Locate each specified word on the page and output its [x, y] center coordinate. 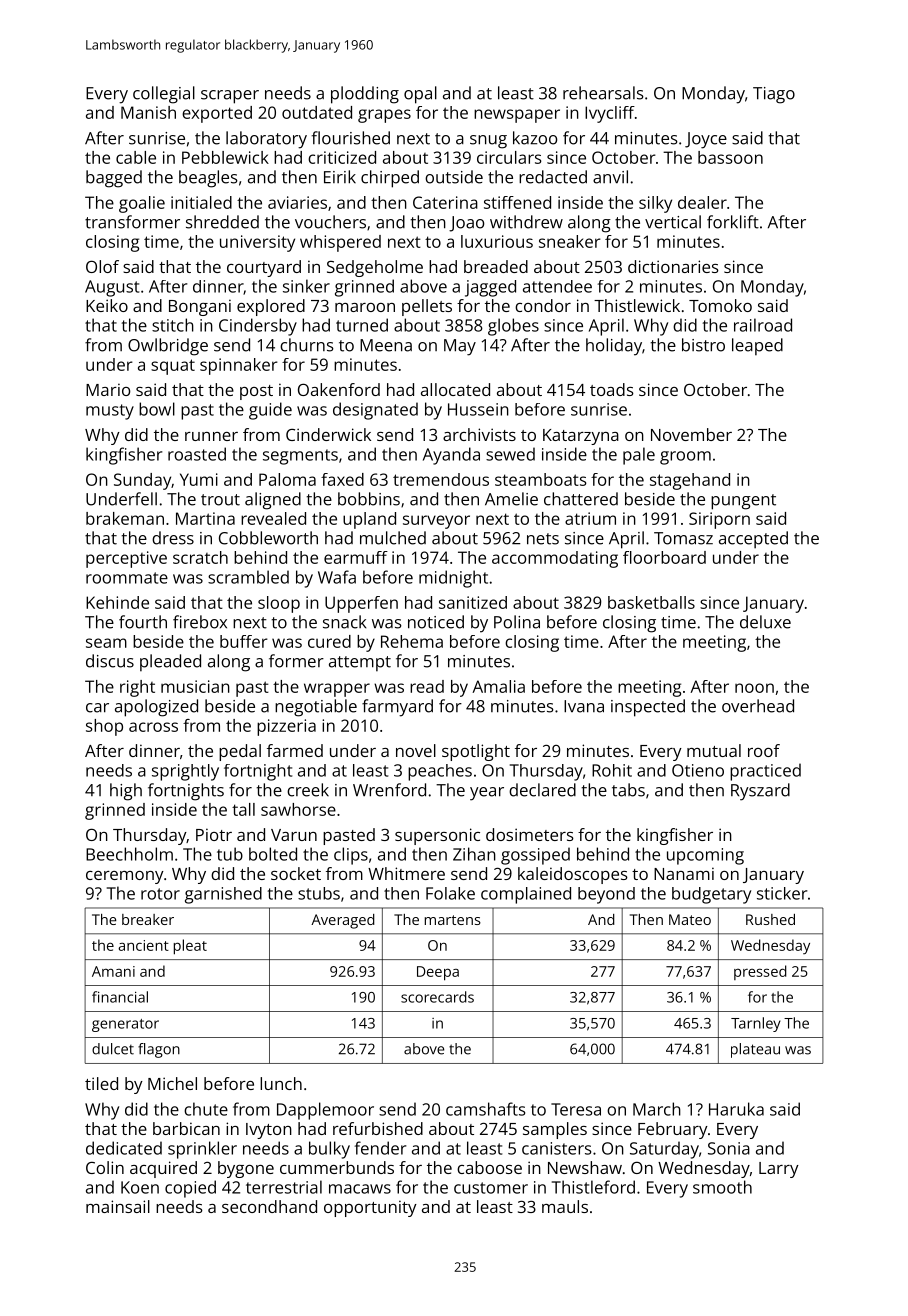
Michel [172, 1083]
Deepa [438, 973]
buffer [244, 641]
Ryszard [760, 792]
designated [375, 411]
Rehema [412, 641]
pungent [743, 502]
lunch [281, 1083]
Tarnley [756, 1024]
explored [271, 307]
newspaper [517, 116]
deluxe [765, 622]
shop [104, 727]
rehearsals [603, 93]
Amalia [498, 686]
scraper [230, 97]
